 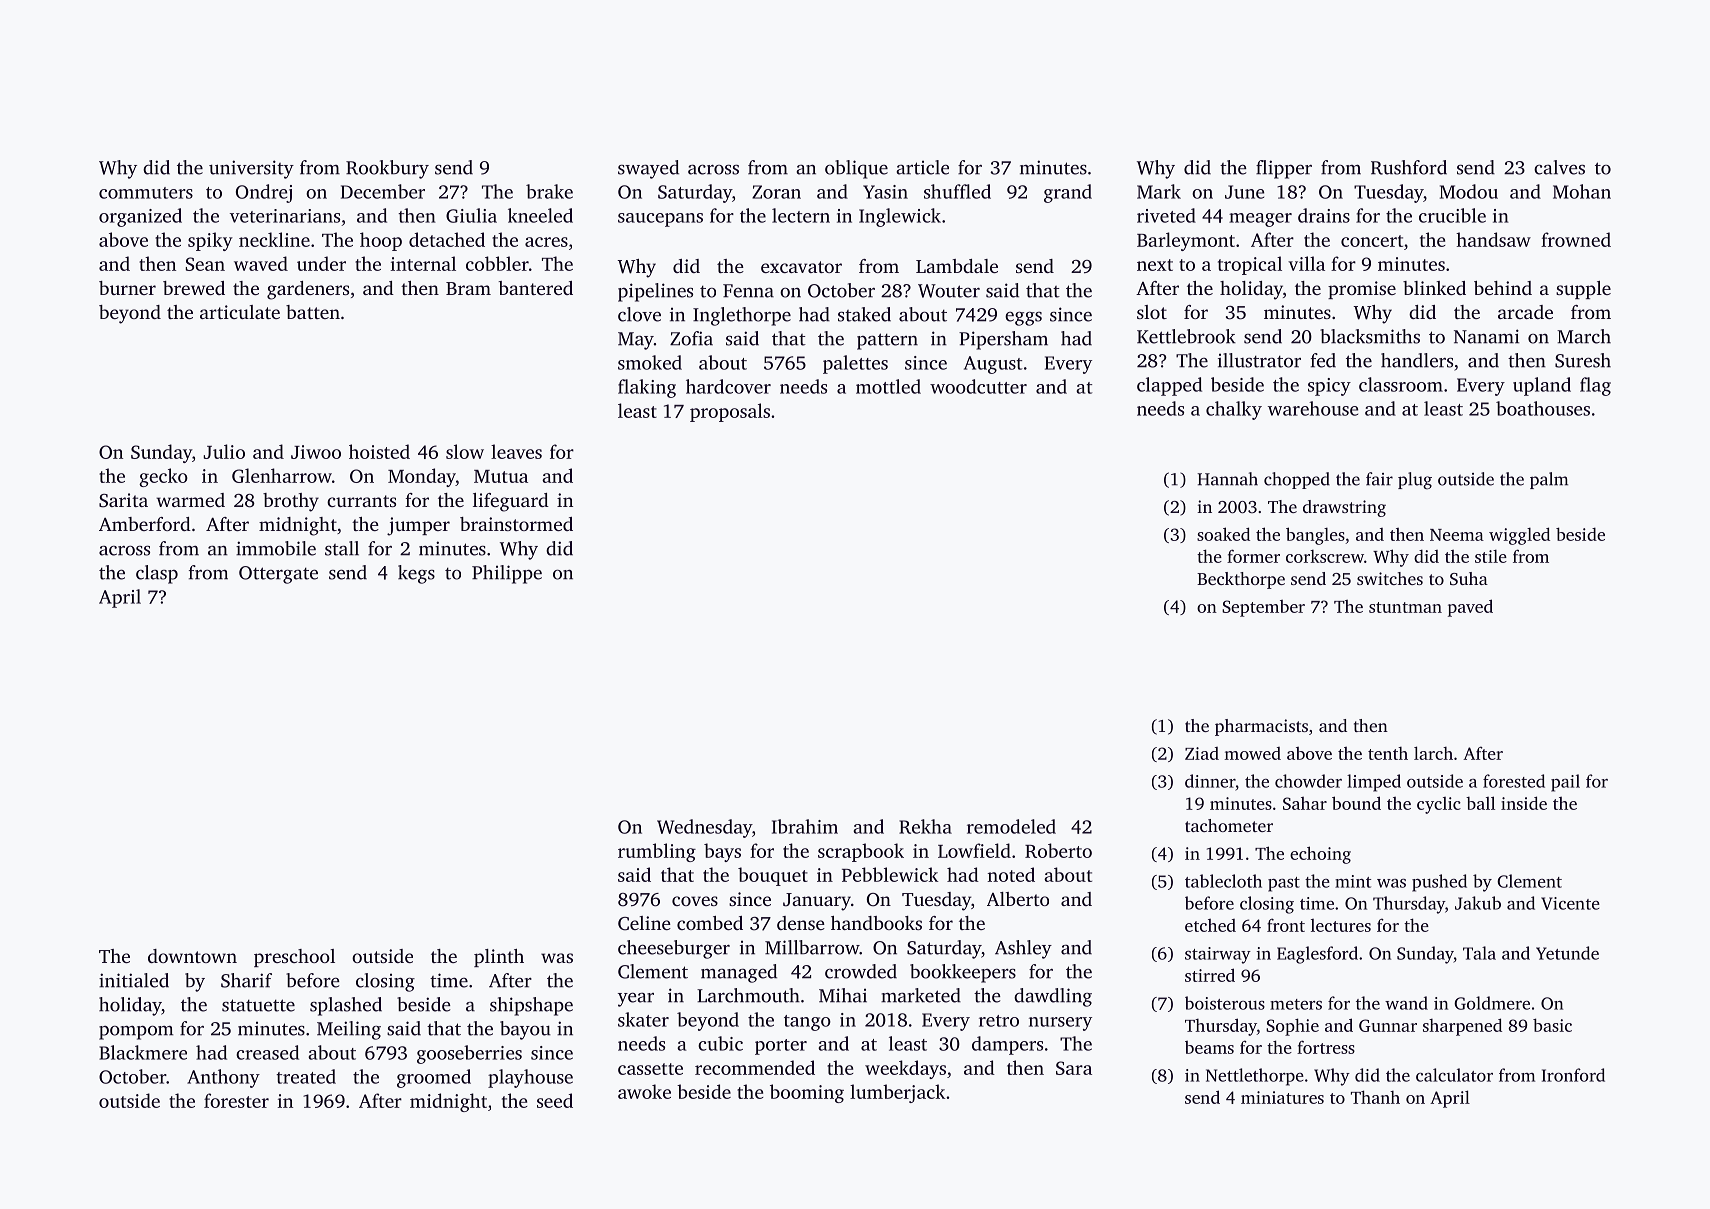 I want to click on rumbling, so click(x=657, y=852).
